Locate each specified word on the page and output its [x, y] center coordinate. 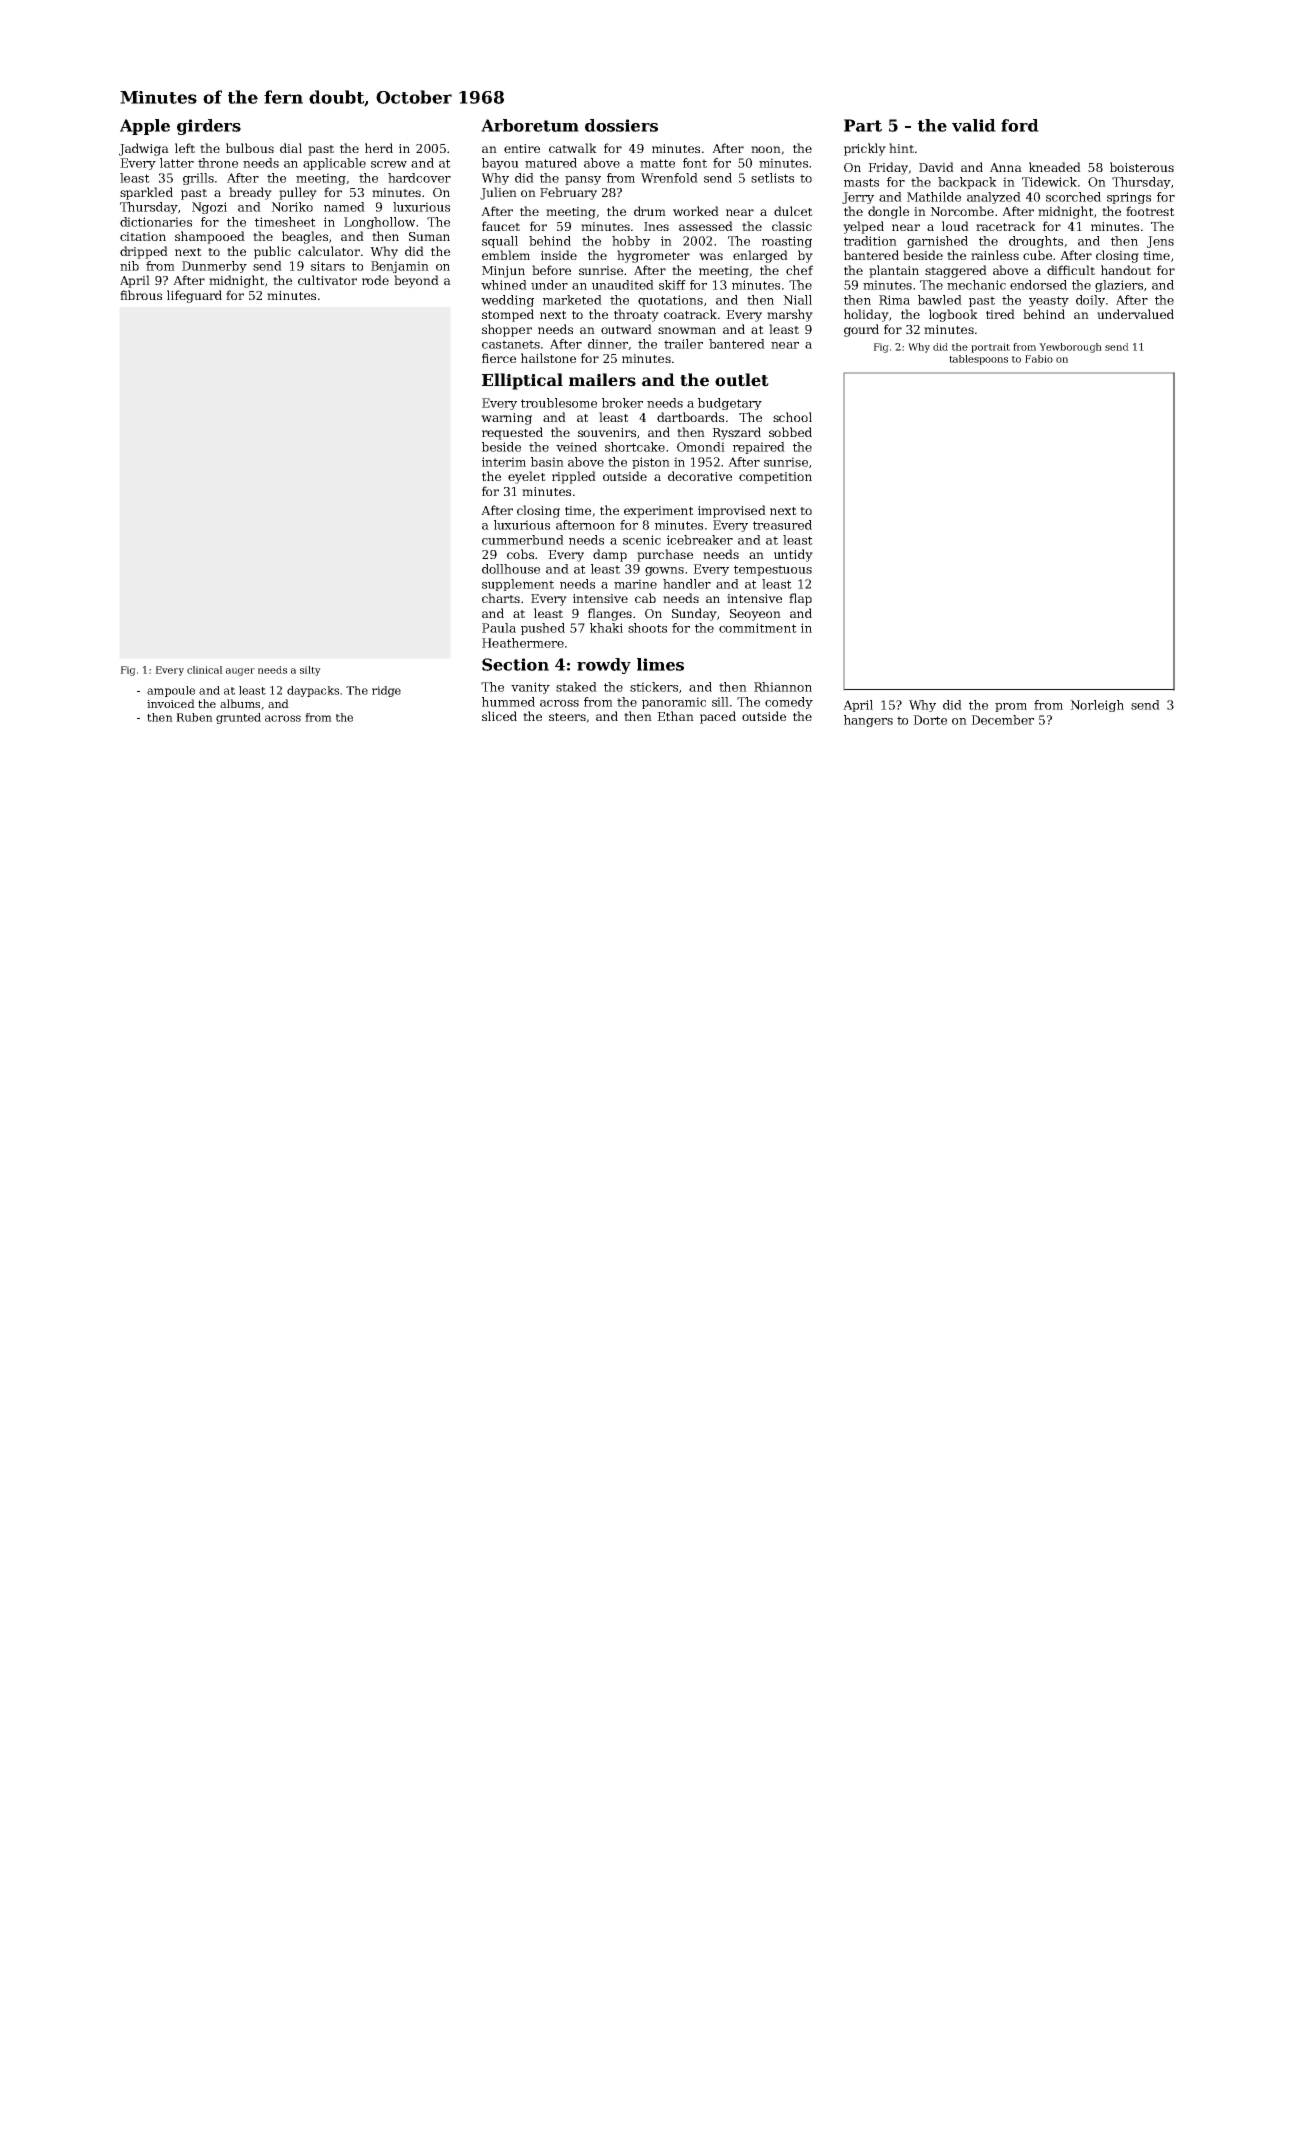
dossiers [621, 125]
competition [775, 478]
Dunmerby [214, 267]
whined [504, 285]
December [1002, 720]
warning [506, 419]
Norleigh [1097, 706]
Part [863, 125]
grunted [238, 718]
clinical [205, 670]
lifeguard [194, 296]
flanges [610, 614]
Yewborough [1070, 348]
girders [209, 127]
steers [567, 717]
